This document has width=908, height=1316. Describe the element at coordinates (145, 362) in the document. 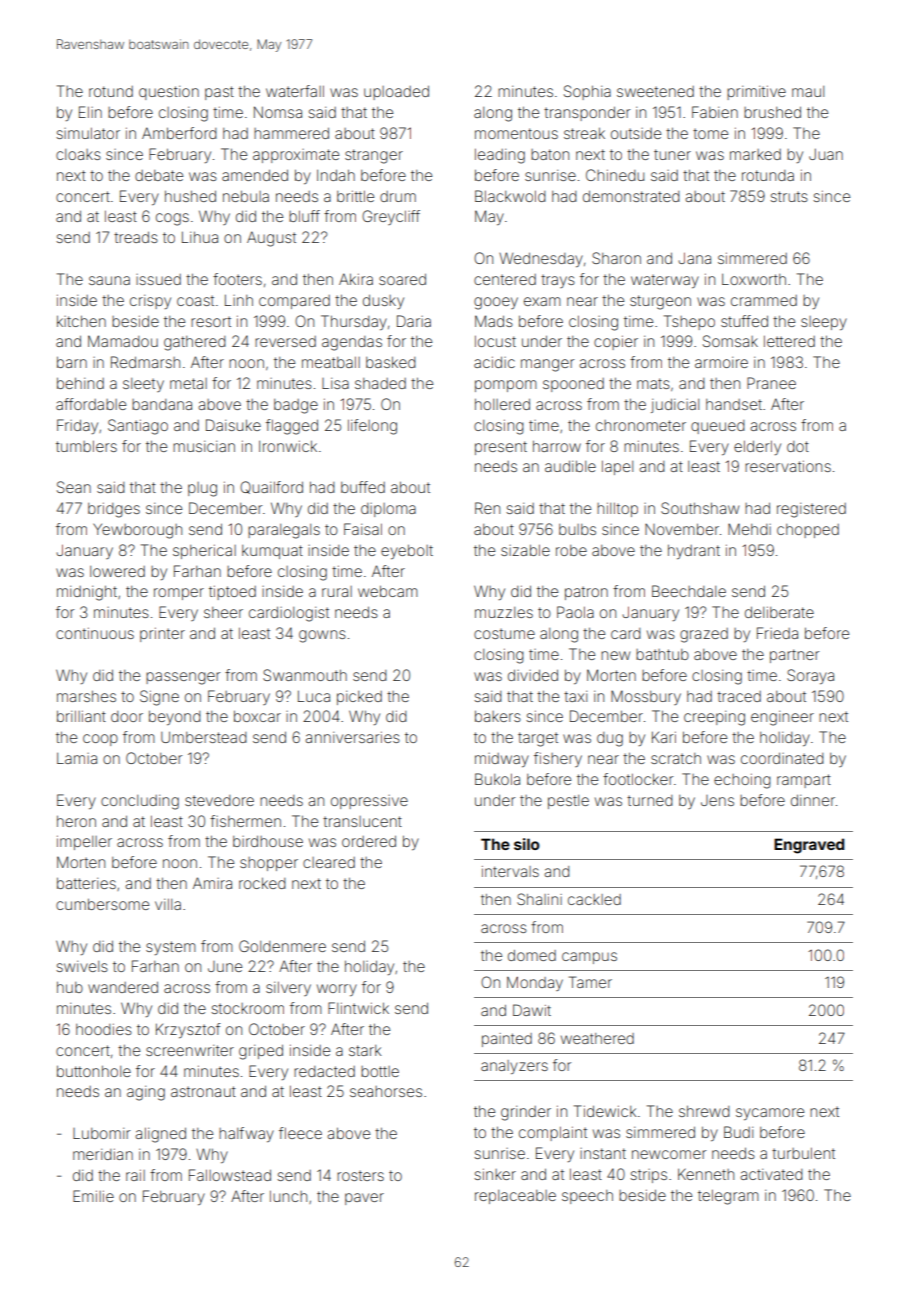

I see `Redmarsh` at that location.
